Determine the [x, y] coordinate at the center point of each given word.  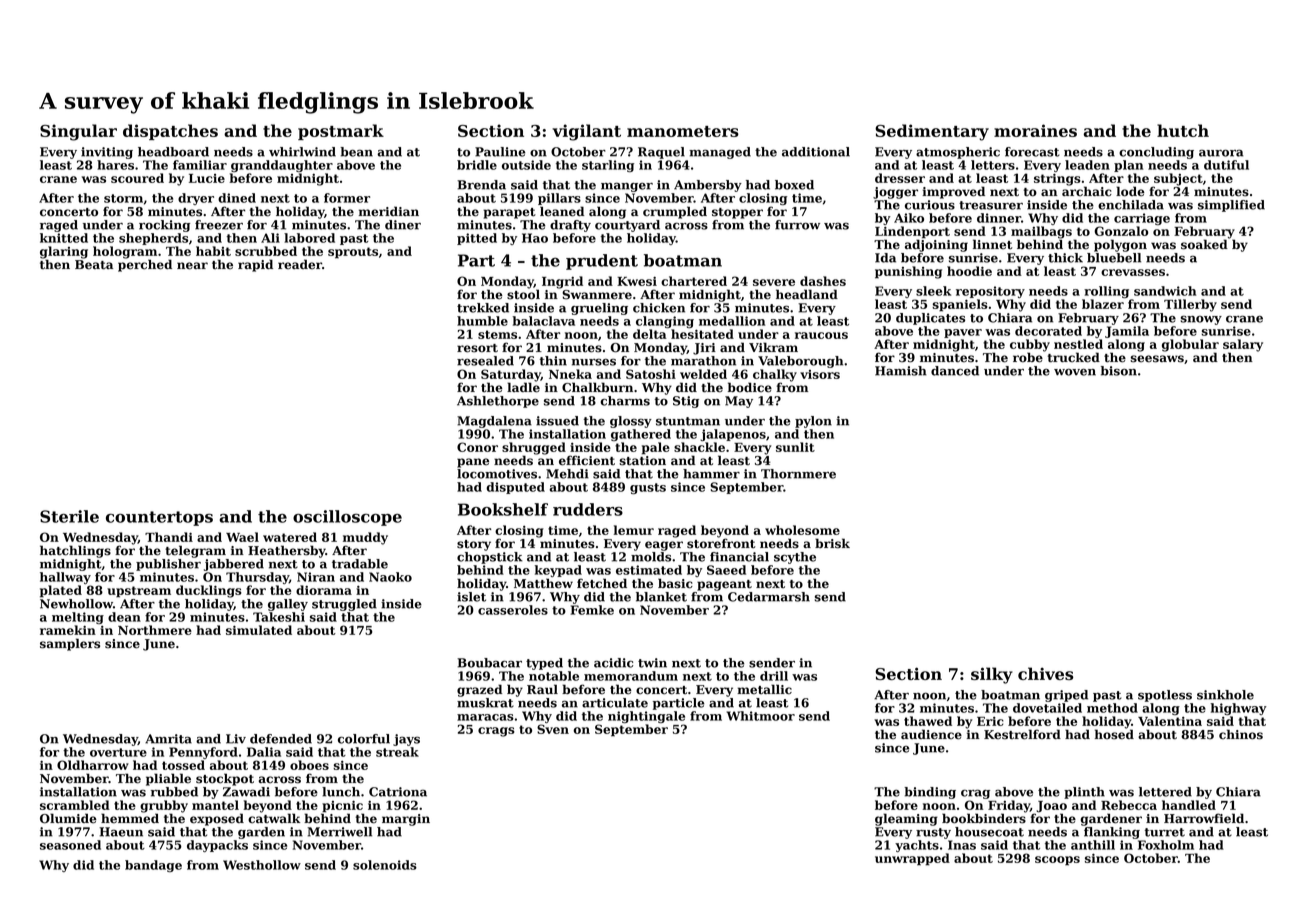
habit [213, 251]
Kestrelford [1022, 734]
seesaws [1157, 359]
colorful [364, 739]
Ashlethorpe [498, 402]
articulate [615, 703]
